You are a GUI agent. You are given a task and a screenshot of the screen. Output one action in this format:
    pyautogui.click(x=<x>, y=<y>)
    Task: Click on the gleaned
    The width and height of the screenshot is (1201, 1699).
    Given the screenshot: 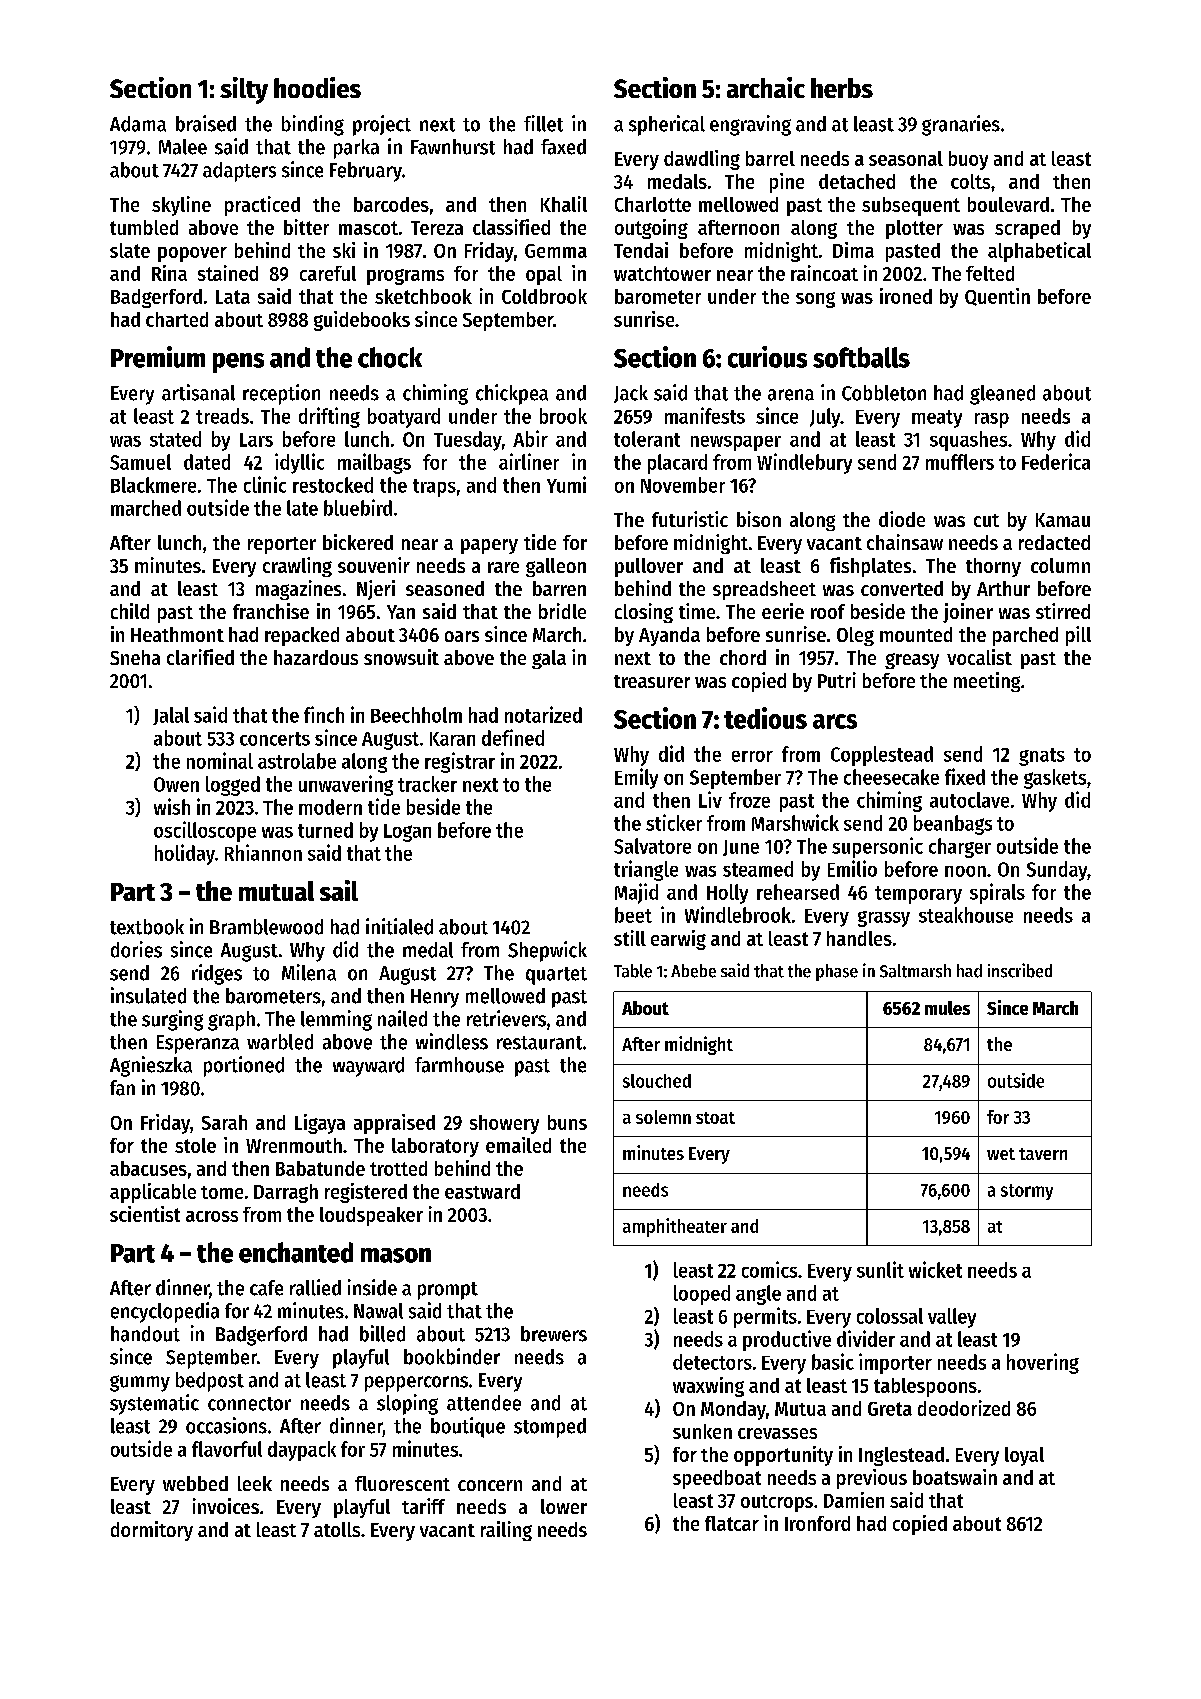 What is the action you would take?
    pyautogui.click(x=1002, y=395)
